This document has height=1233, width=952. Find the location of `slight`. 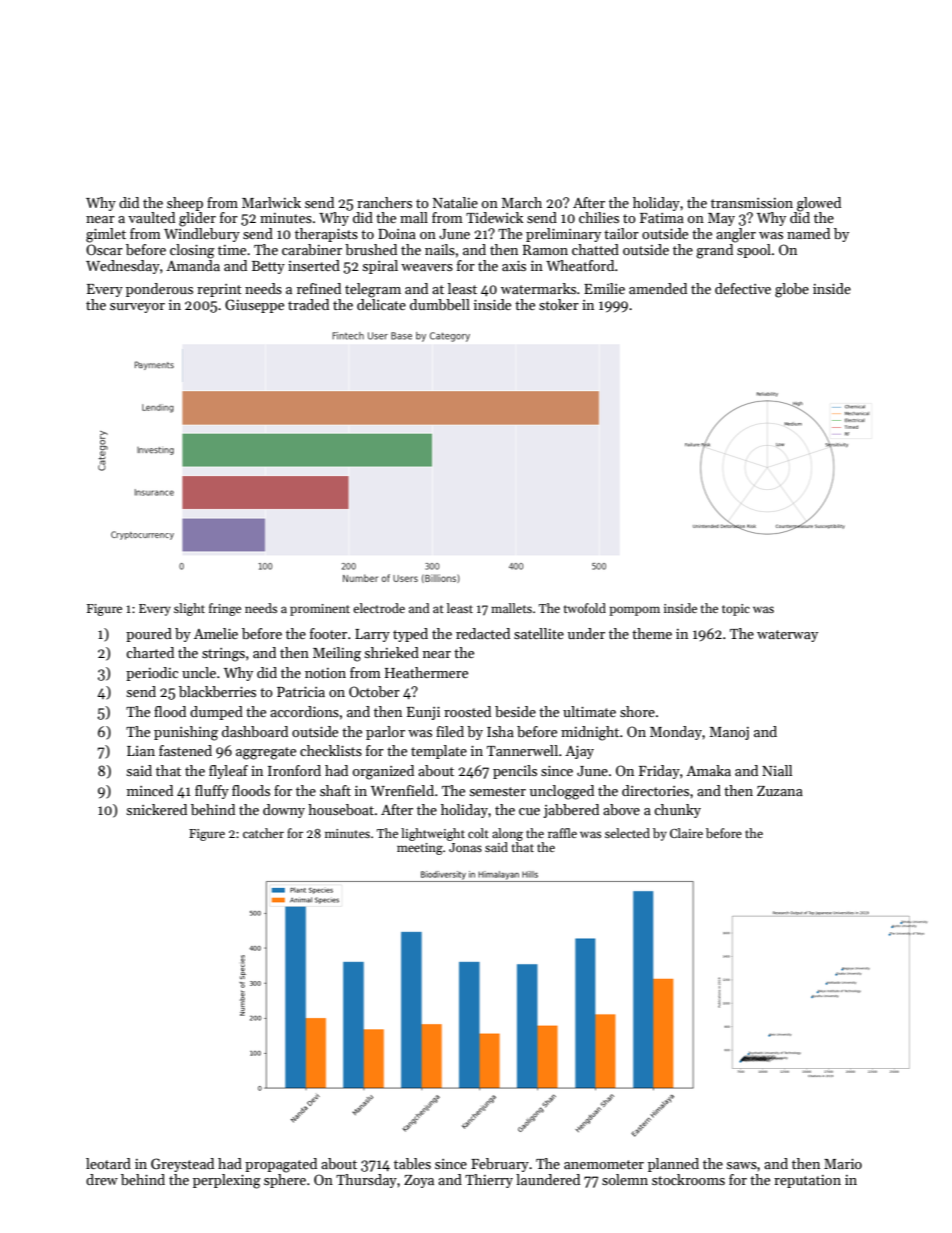

slight is located at coordinates (189, 609).
